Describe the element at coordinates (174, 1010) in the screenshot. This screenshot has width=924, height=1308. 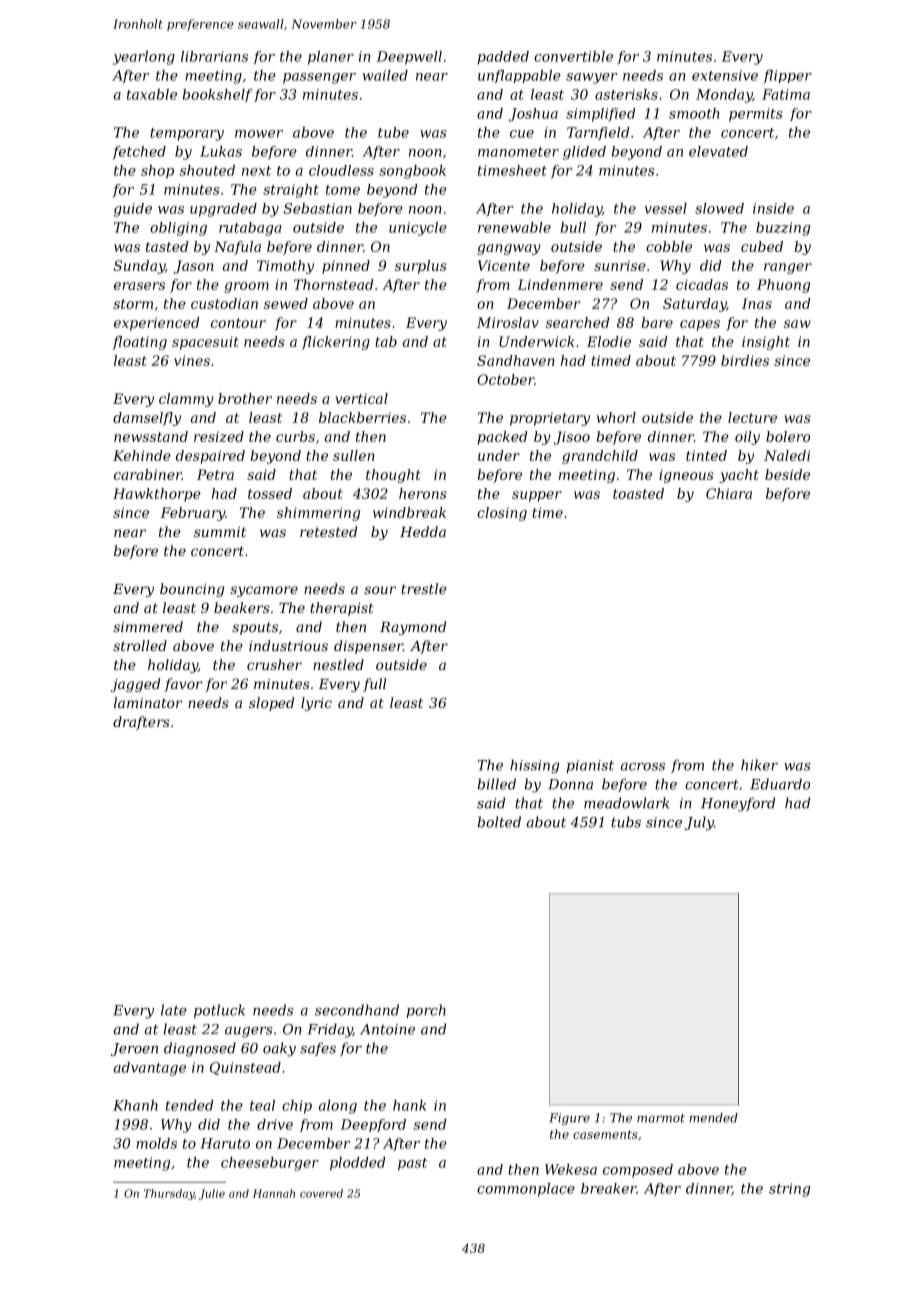
I see `late` at that location.
